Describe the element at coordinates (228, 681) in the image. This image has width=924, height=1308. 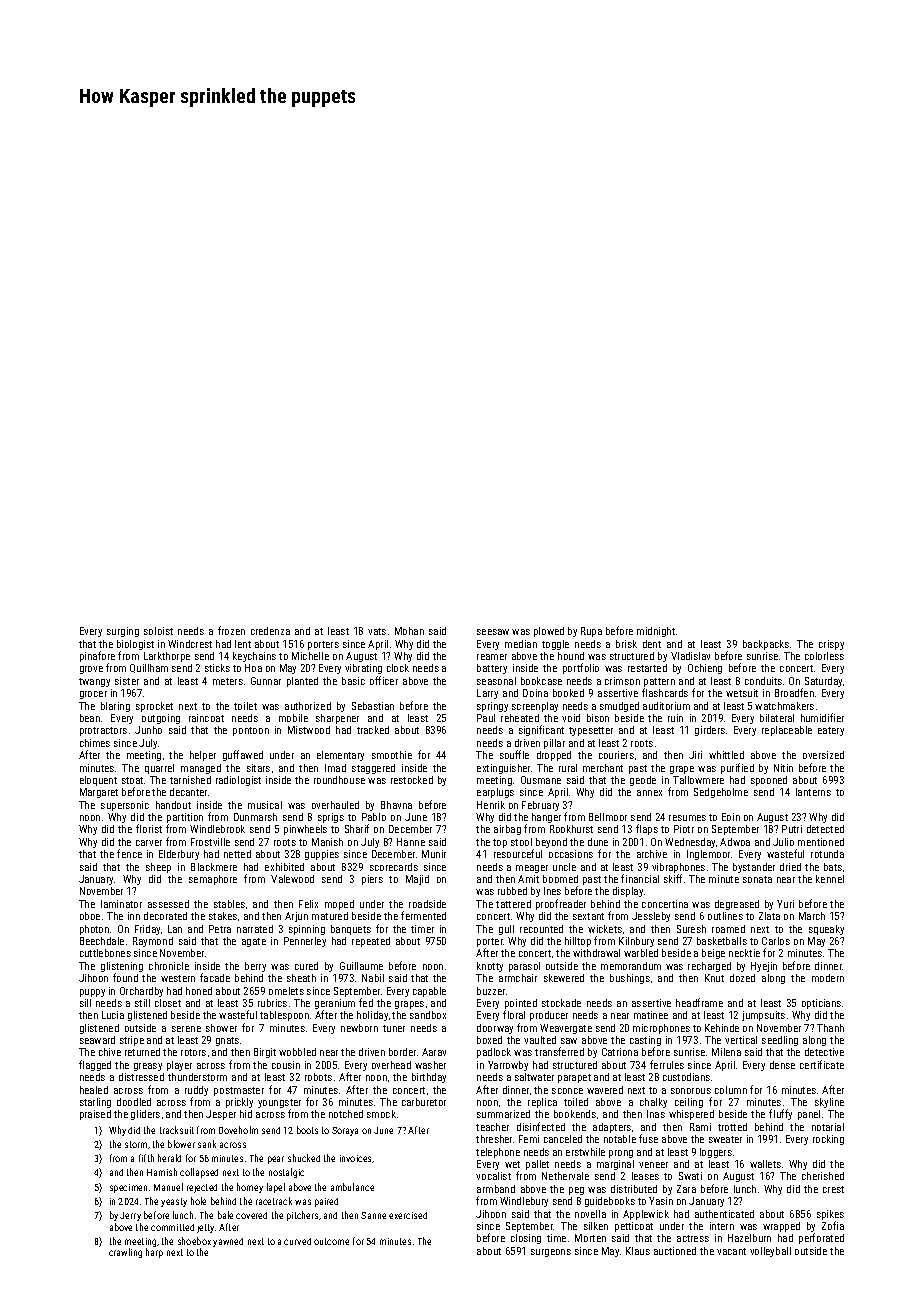
I see `meters` at that location.
